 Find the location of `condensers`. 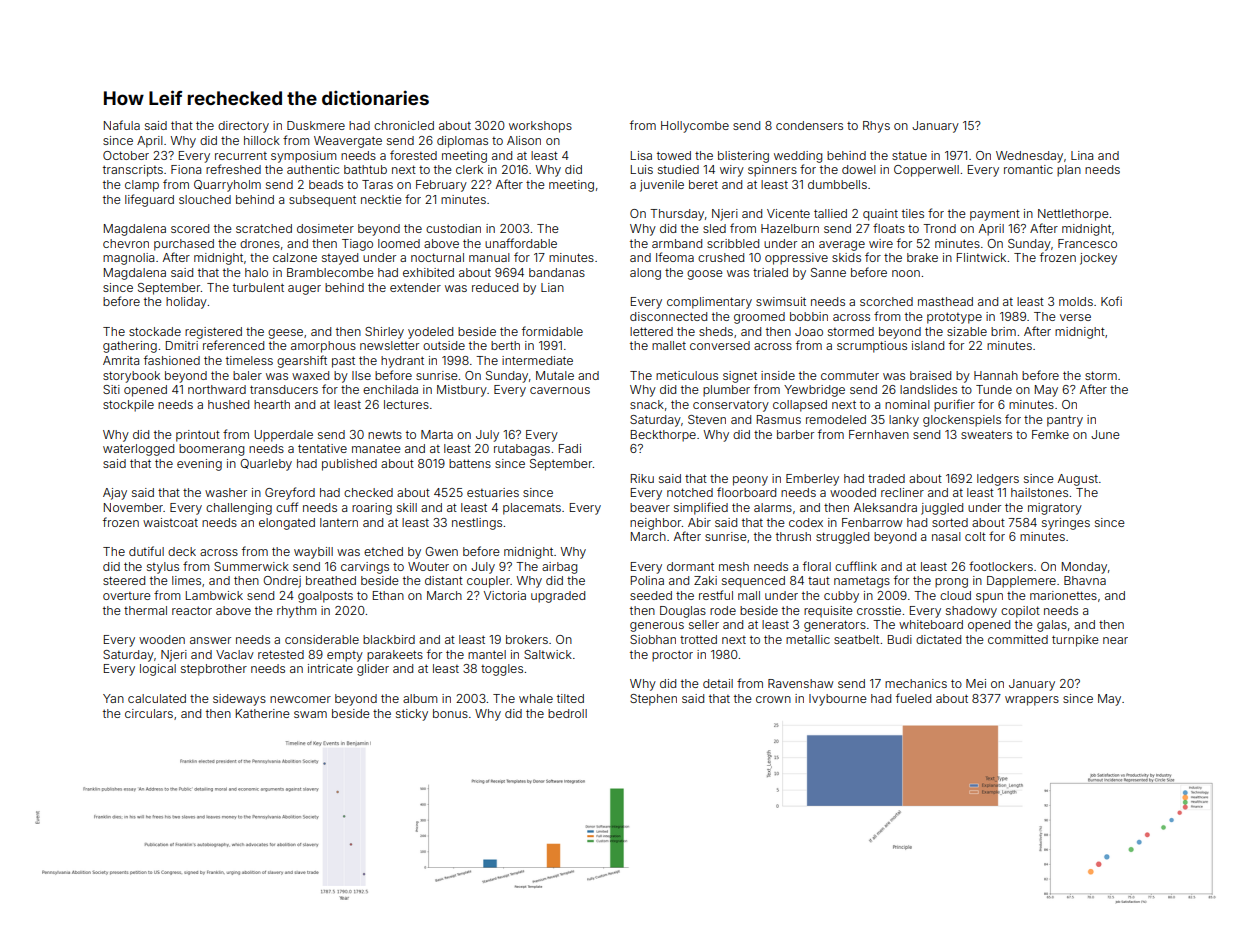

condensers is located at coordinates (809, 125).
